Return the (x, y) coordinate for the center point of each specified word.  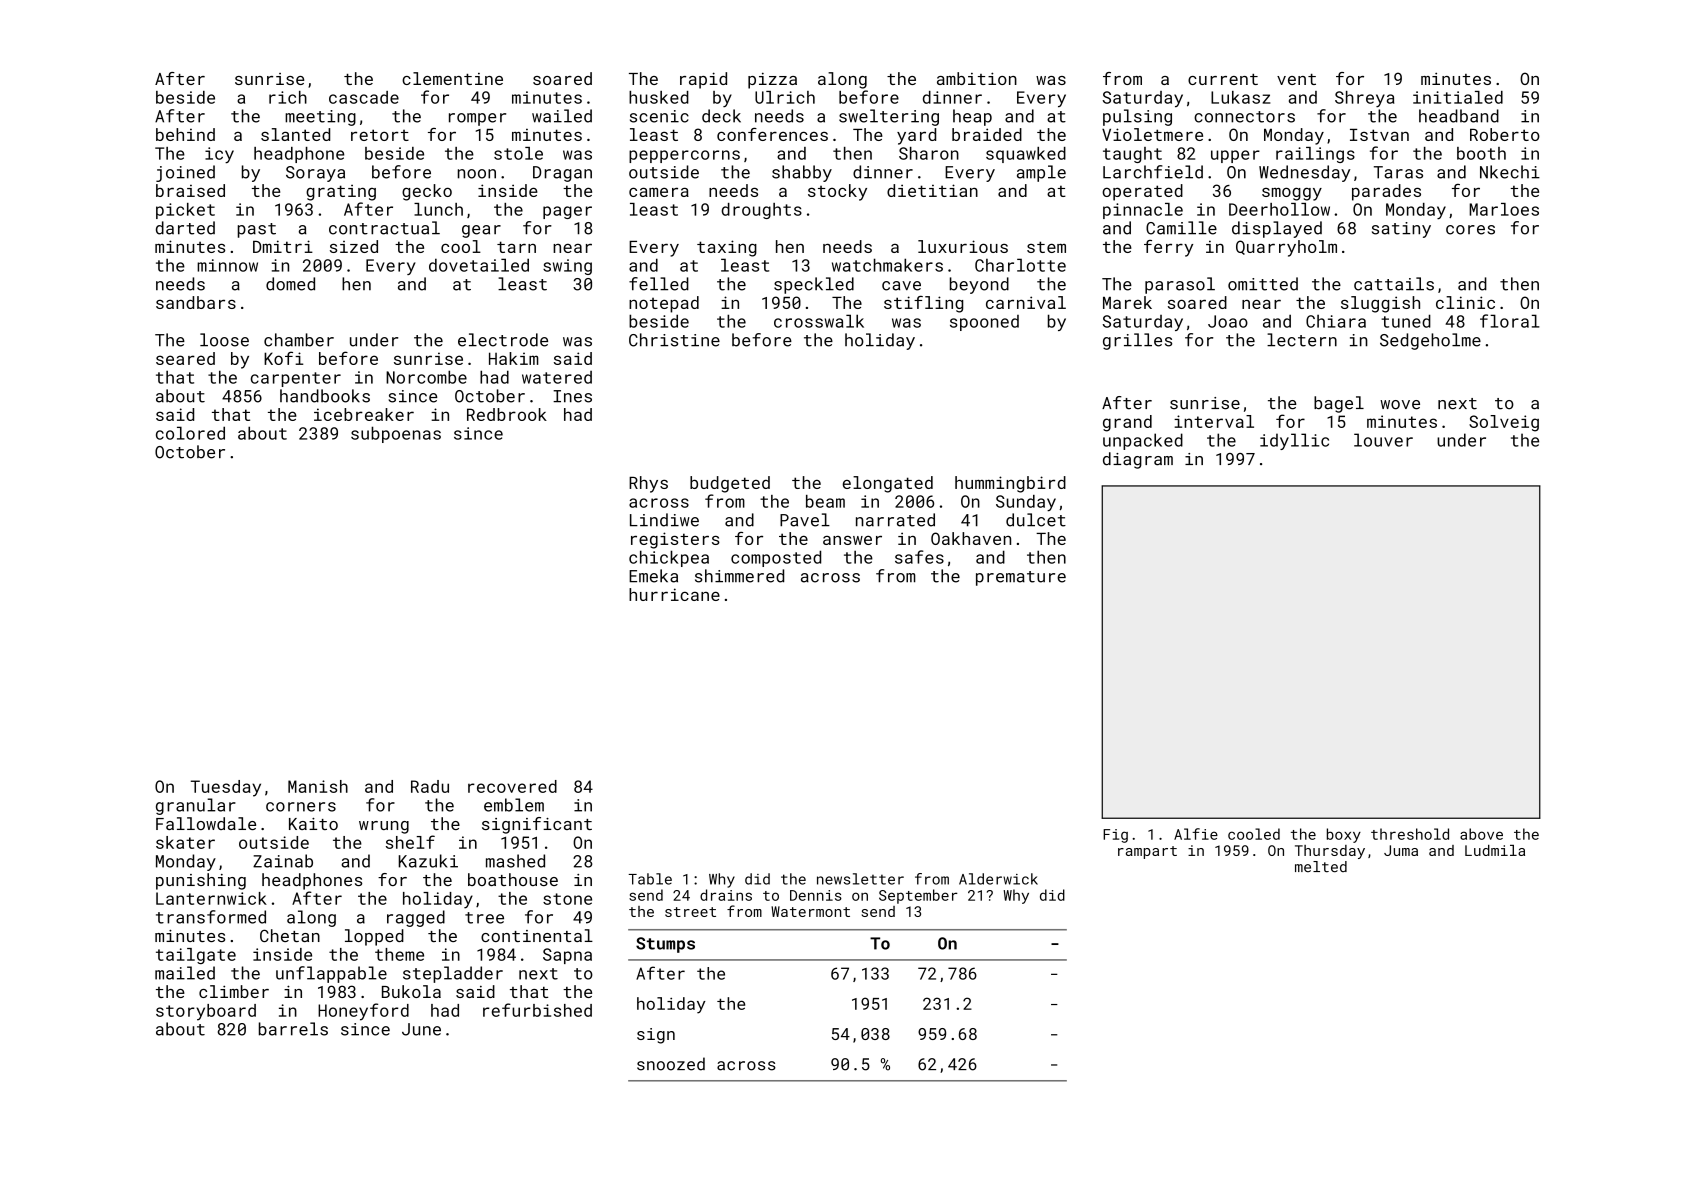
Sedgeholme (1430, 341)
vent (1296, 79)
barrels (293, 1029)
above (1481, 834)
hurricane (674, 594)
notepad (664, 304)
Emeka (653, 576)
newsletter (860, 879)
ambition (977, 78)
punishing (201, 881)
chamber (299, 340)
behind (185, 134)
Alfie (1196, 834)
